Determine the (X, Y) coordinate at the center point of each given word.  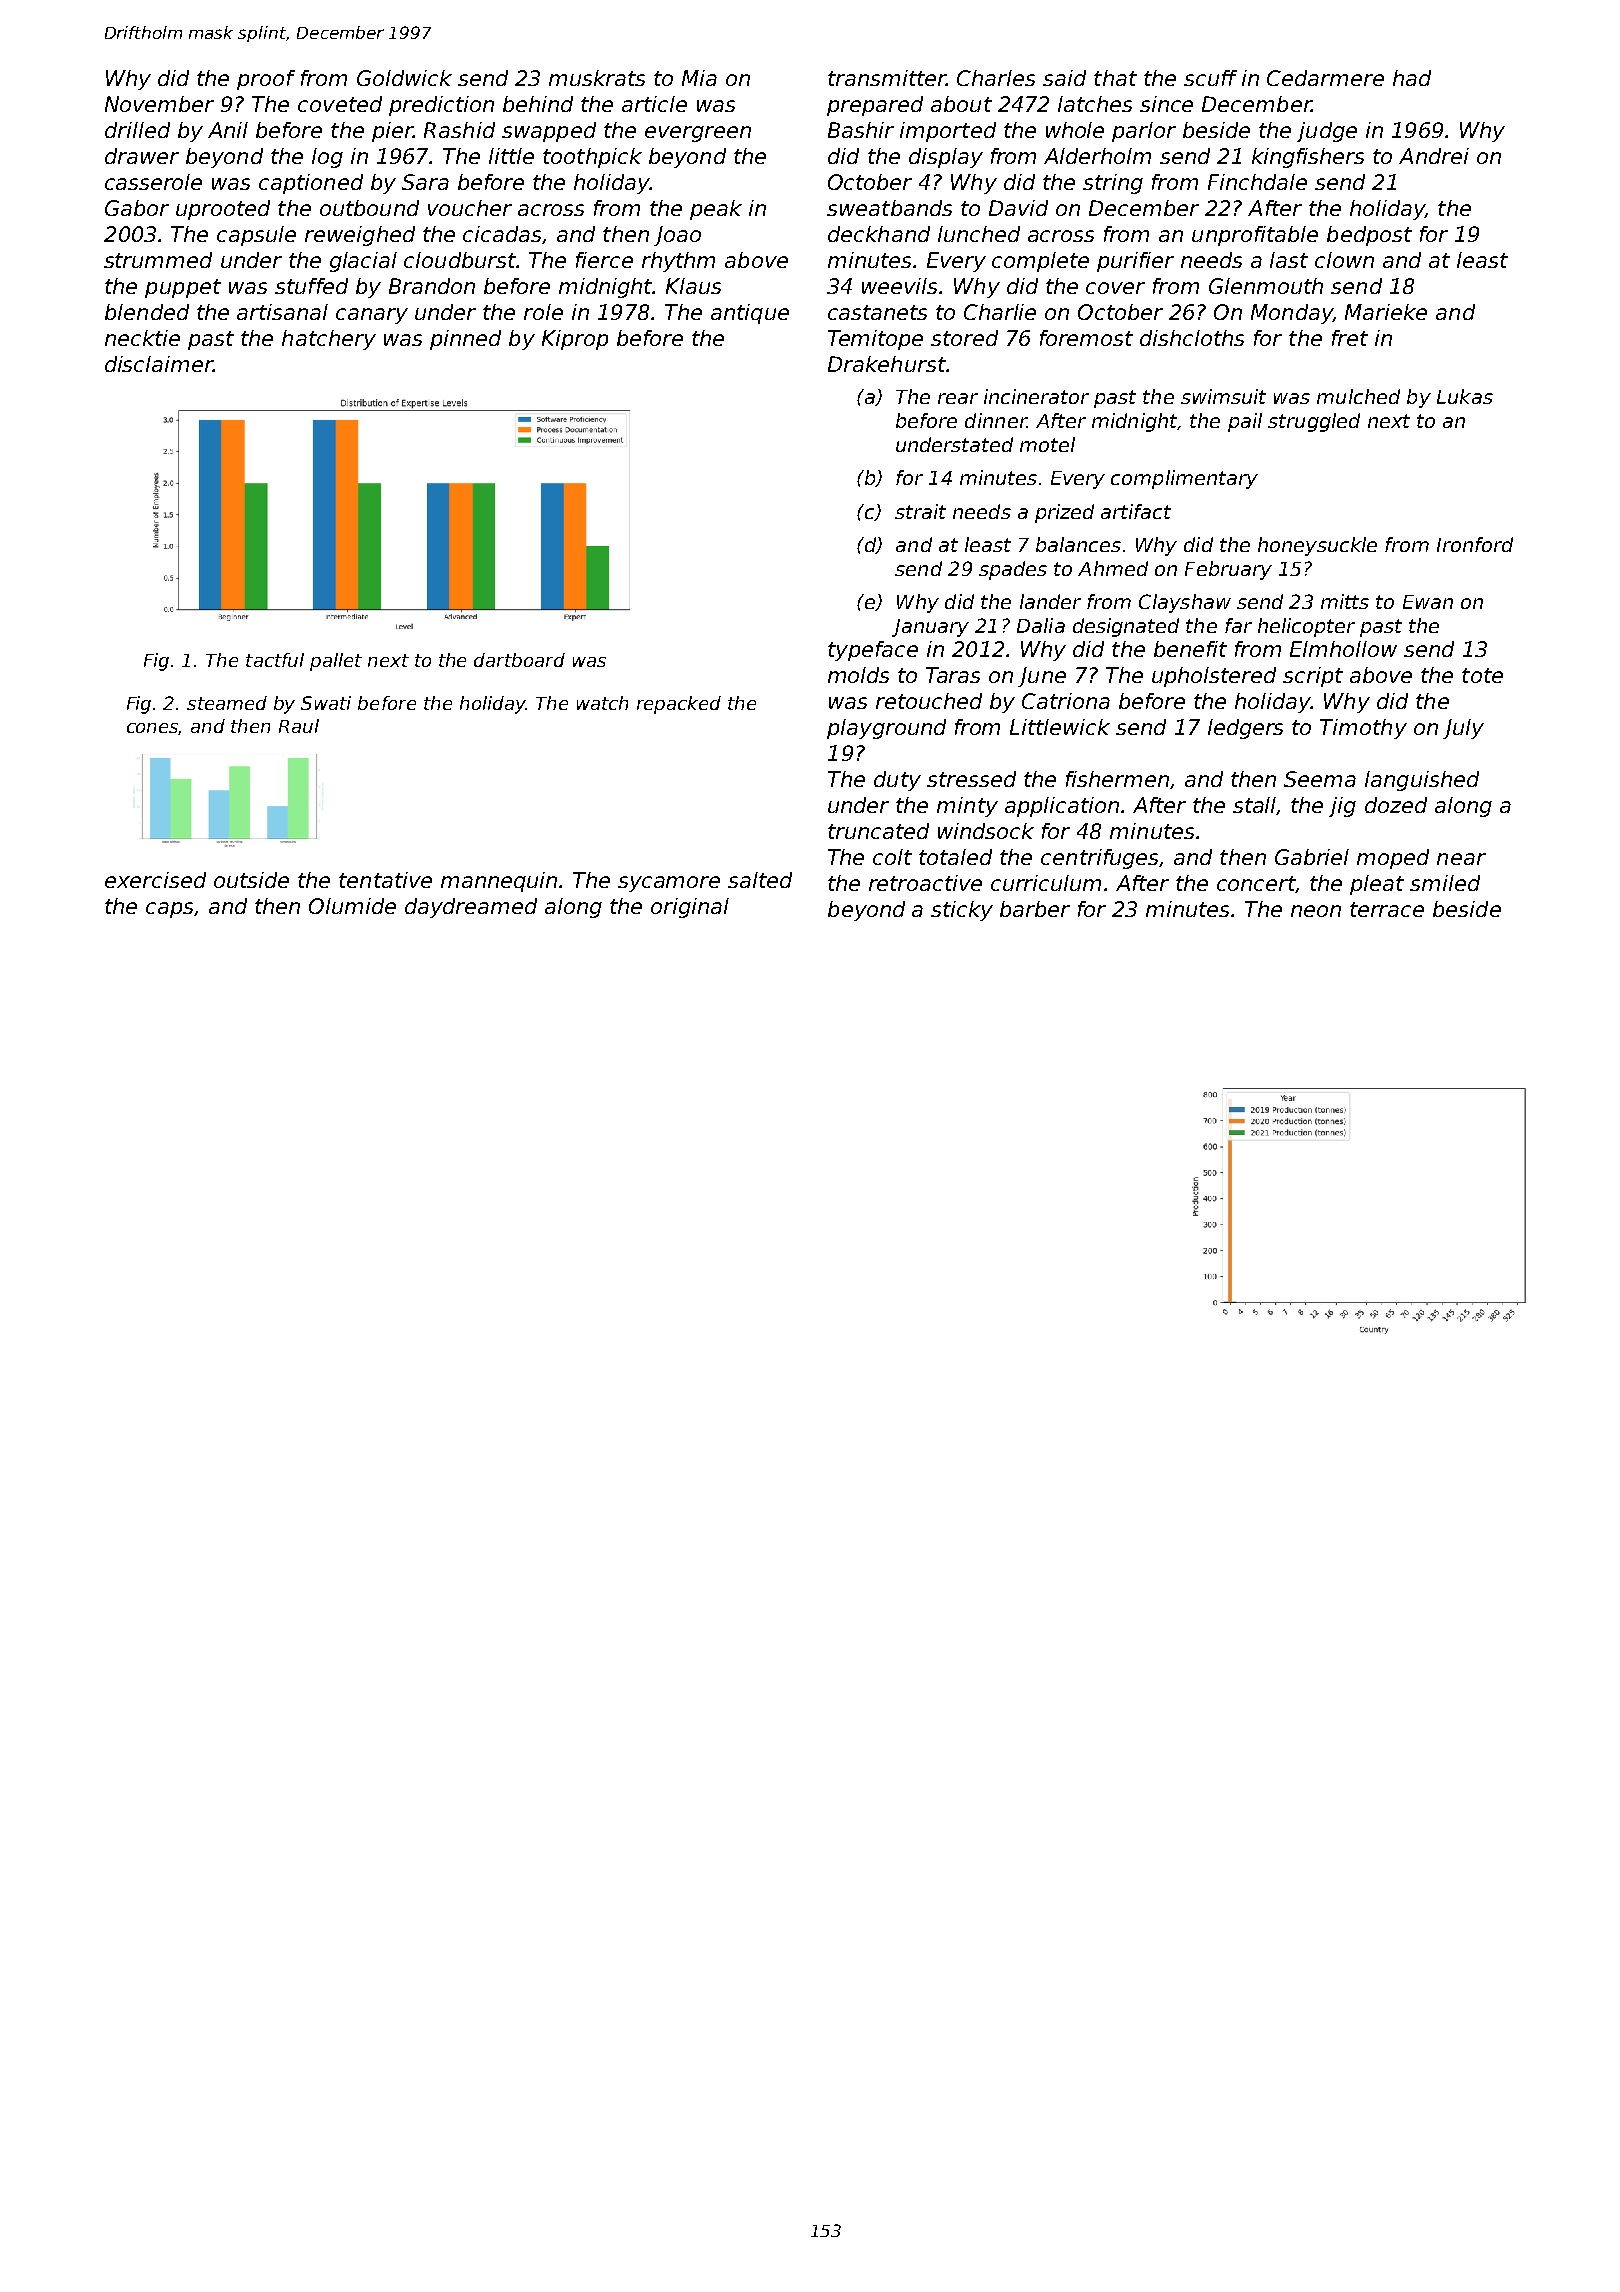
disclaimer (159, 364)
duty (897, 781)
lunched (979, 234)
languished (1422, 781)
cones (153, 729)
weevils (899, 286)
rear (958, 398)
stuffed (311, 286)
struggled (1314, 422)
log (327, 158)
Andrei (1434, 156)
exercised (155, 880)
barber (1035, 909)
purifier (1135, 262)
